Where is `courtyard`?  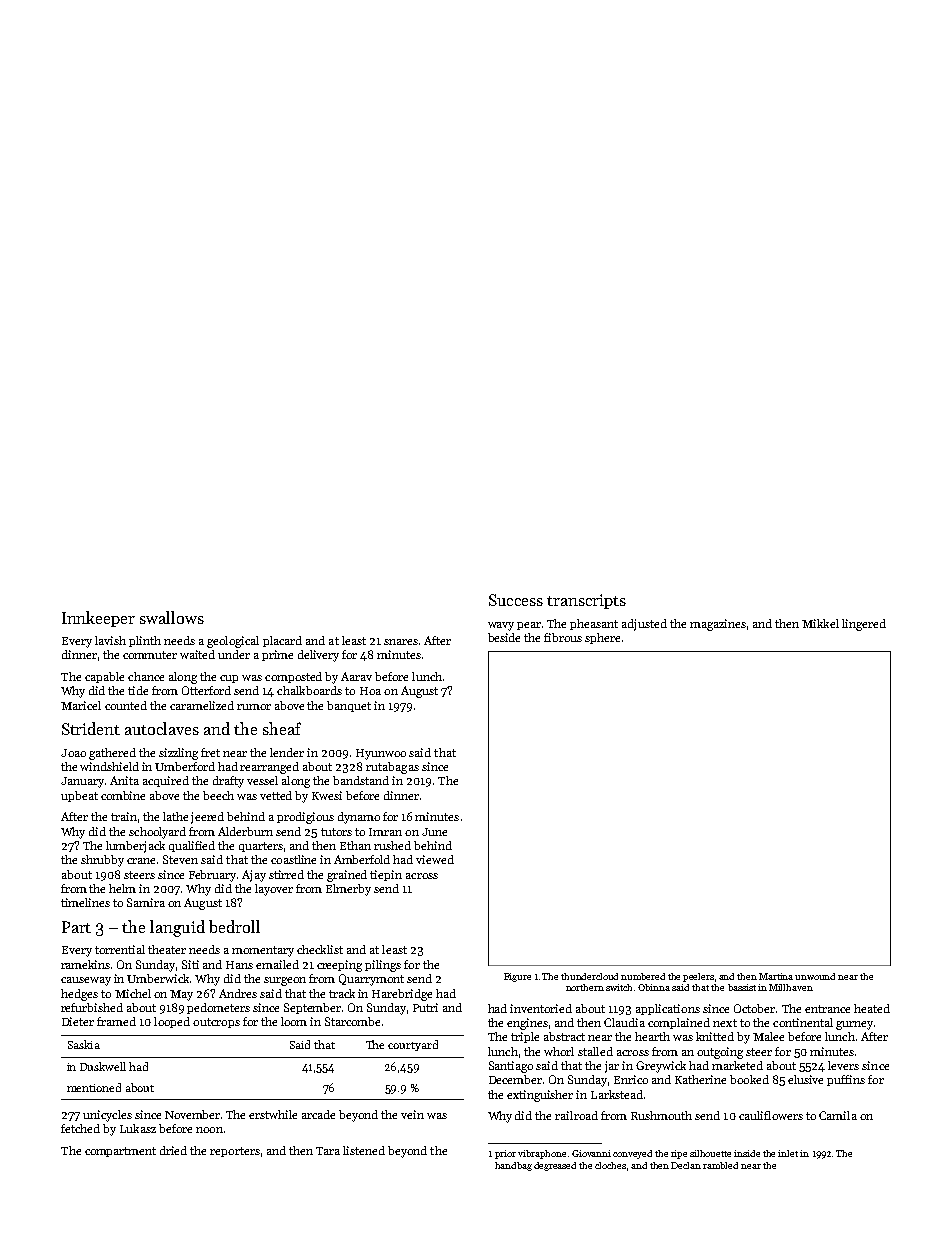
courtyard is located at coordinates (413, 1045).
